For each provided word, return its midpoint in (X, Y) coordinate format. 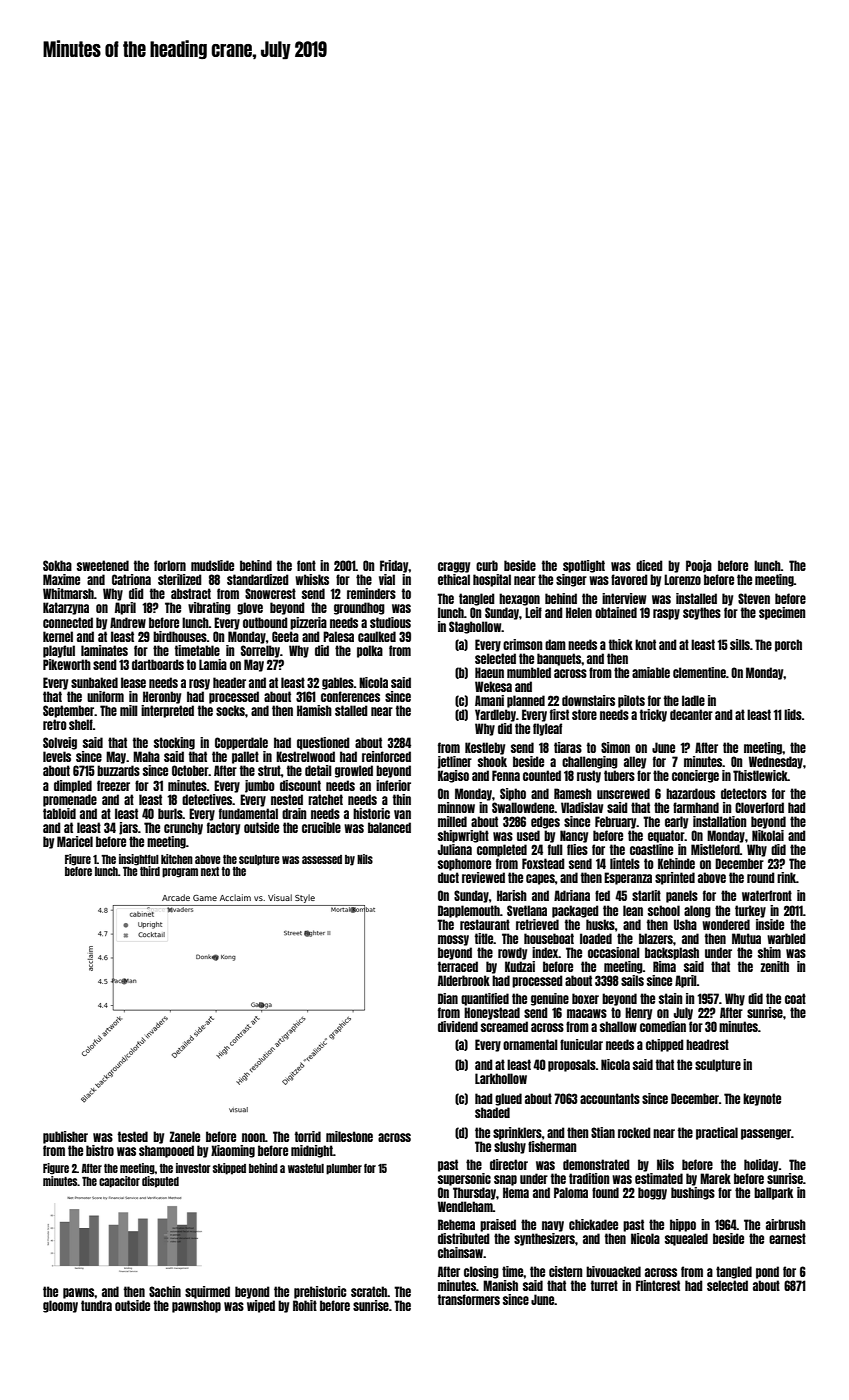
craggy (454, 567)
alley (635, 762)
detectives (207, 799)
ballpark (773, 1193)
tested (133, 1136)
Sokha (57, 565)
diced (649, 565)
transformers (469, 1299)
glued (508, 1099)
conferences (350, 696)
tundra (96, 1305)
